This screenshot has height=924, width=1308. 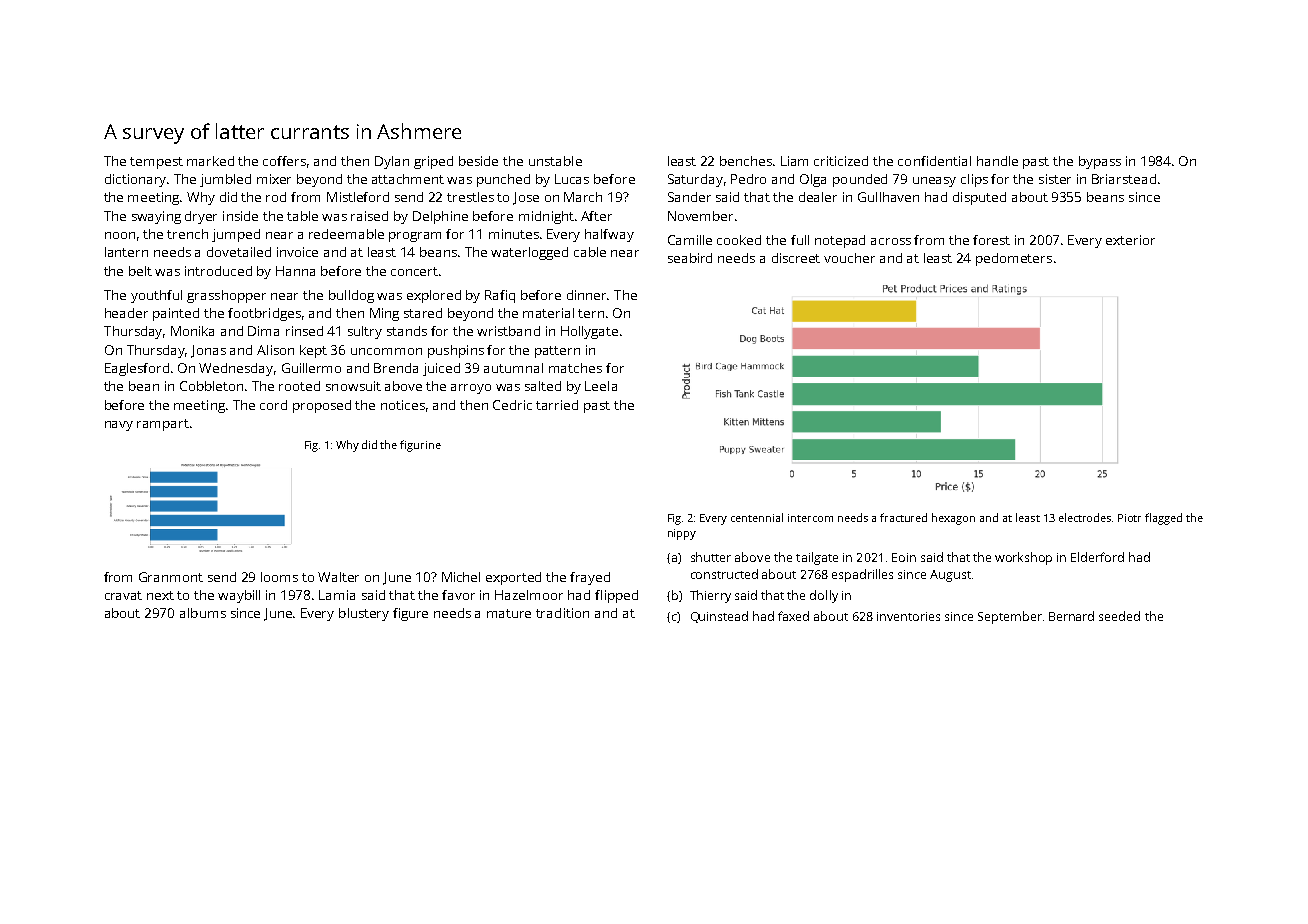 What do you see at coordinates (512, 405) in the screenshot?
I see `Cedric` at bounding box center [512, 405].
